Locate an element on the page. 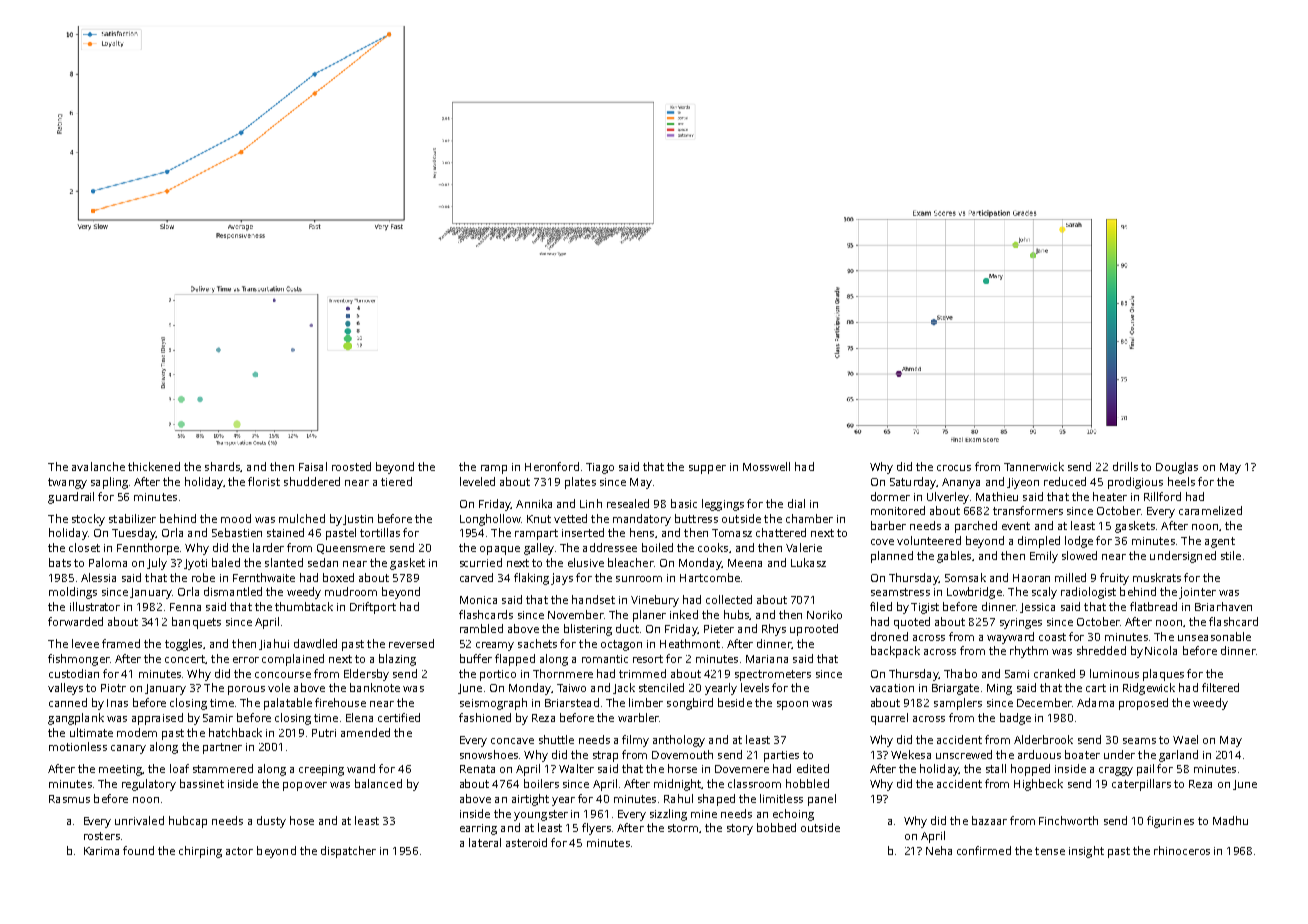 The image size is (1308, 924). wayward is located at coordinates (1010, 638).
